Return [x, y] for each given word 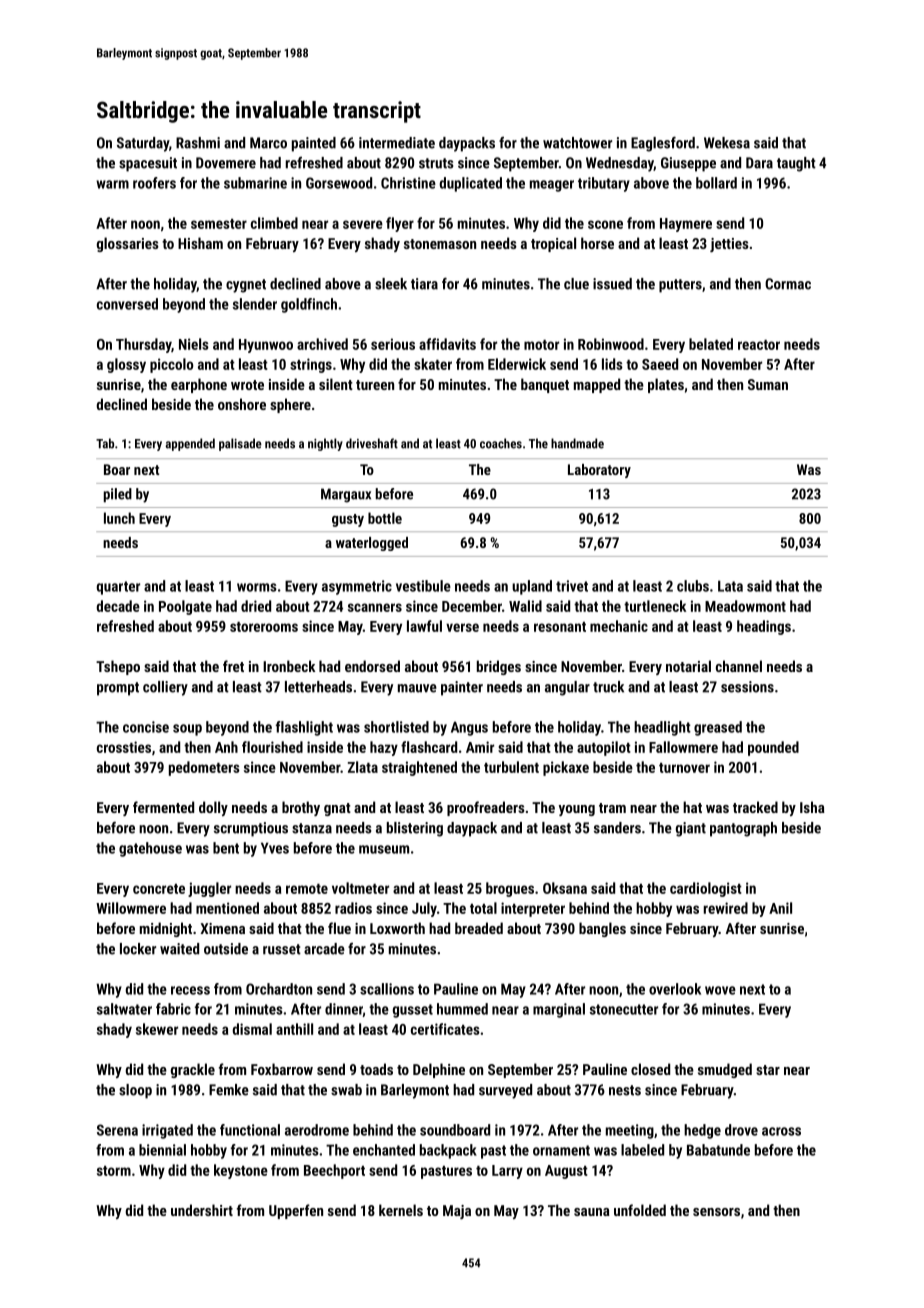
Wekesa [727, 143]
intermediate [397, 143]
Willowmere [131, 908]
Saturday [143, 144]
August [566, 1172]
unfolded [640, 1210]
